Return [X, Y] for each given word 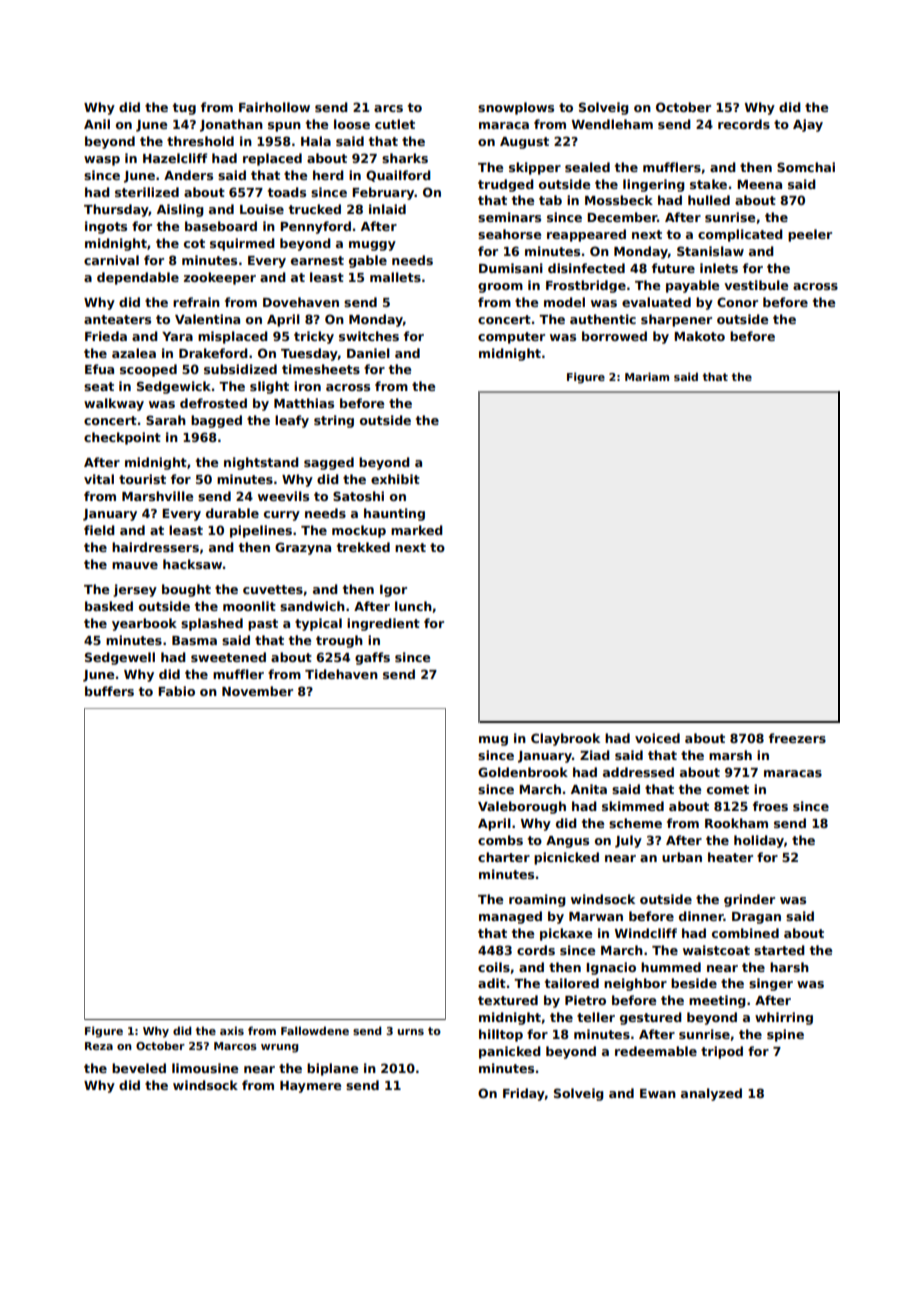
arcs [388, 108]
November [257, 691]
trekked [363, 547]
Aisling [180, 210]
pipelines [261, 531]
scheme [635, 823]
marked [417, 530]
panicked [510, 1052]
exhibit [395, 479]
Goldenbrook [523, 772]
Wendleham [612, 124]
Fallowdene [315, 1030]
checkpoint [122, 438]
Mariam [647, 376]
